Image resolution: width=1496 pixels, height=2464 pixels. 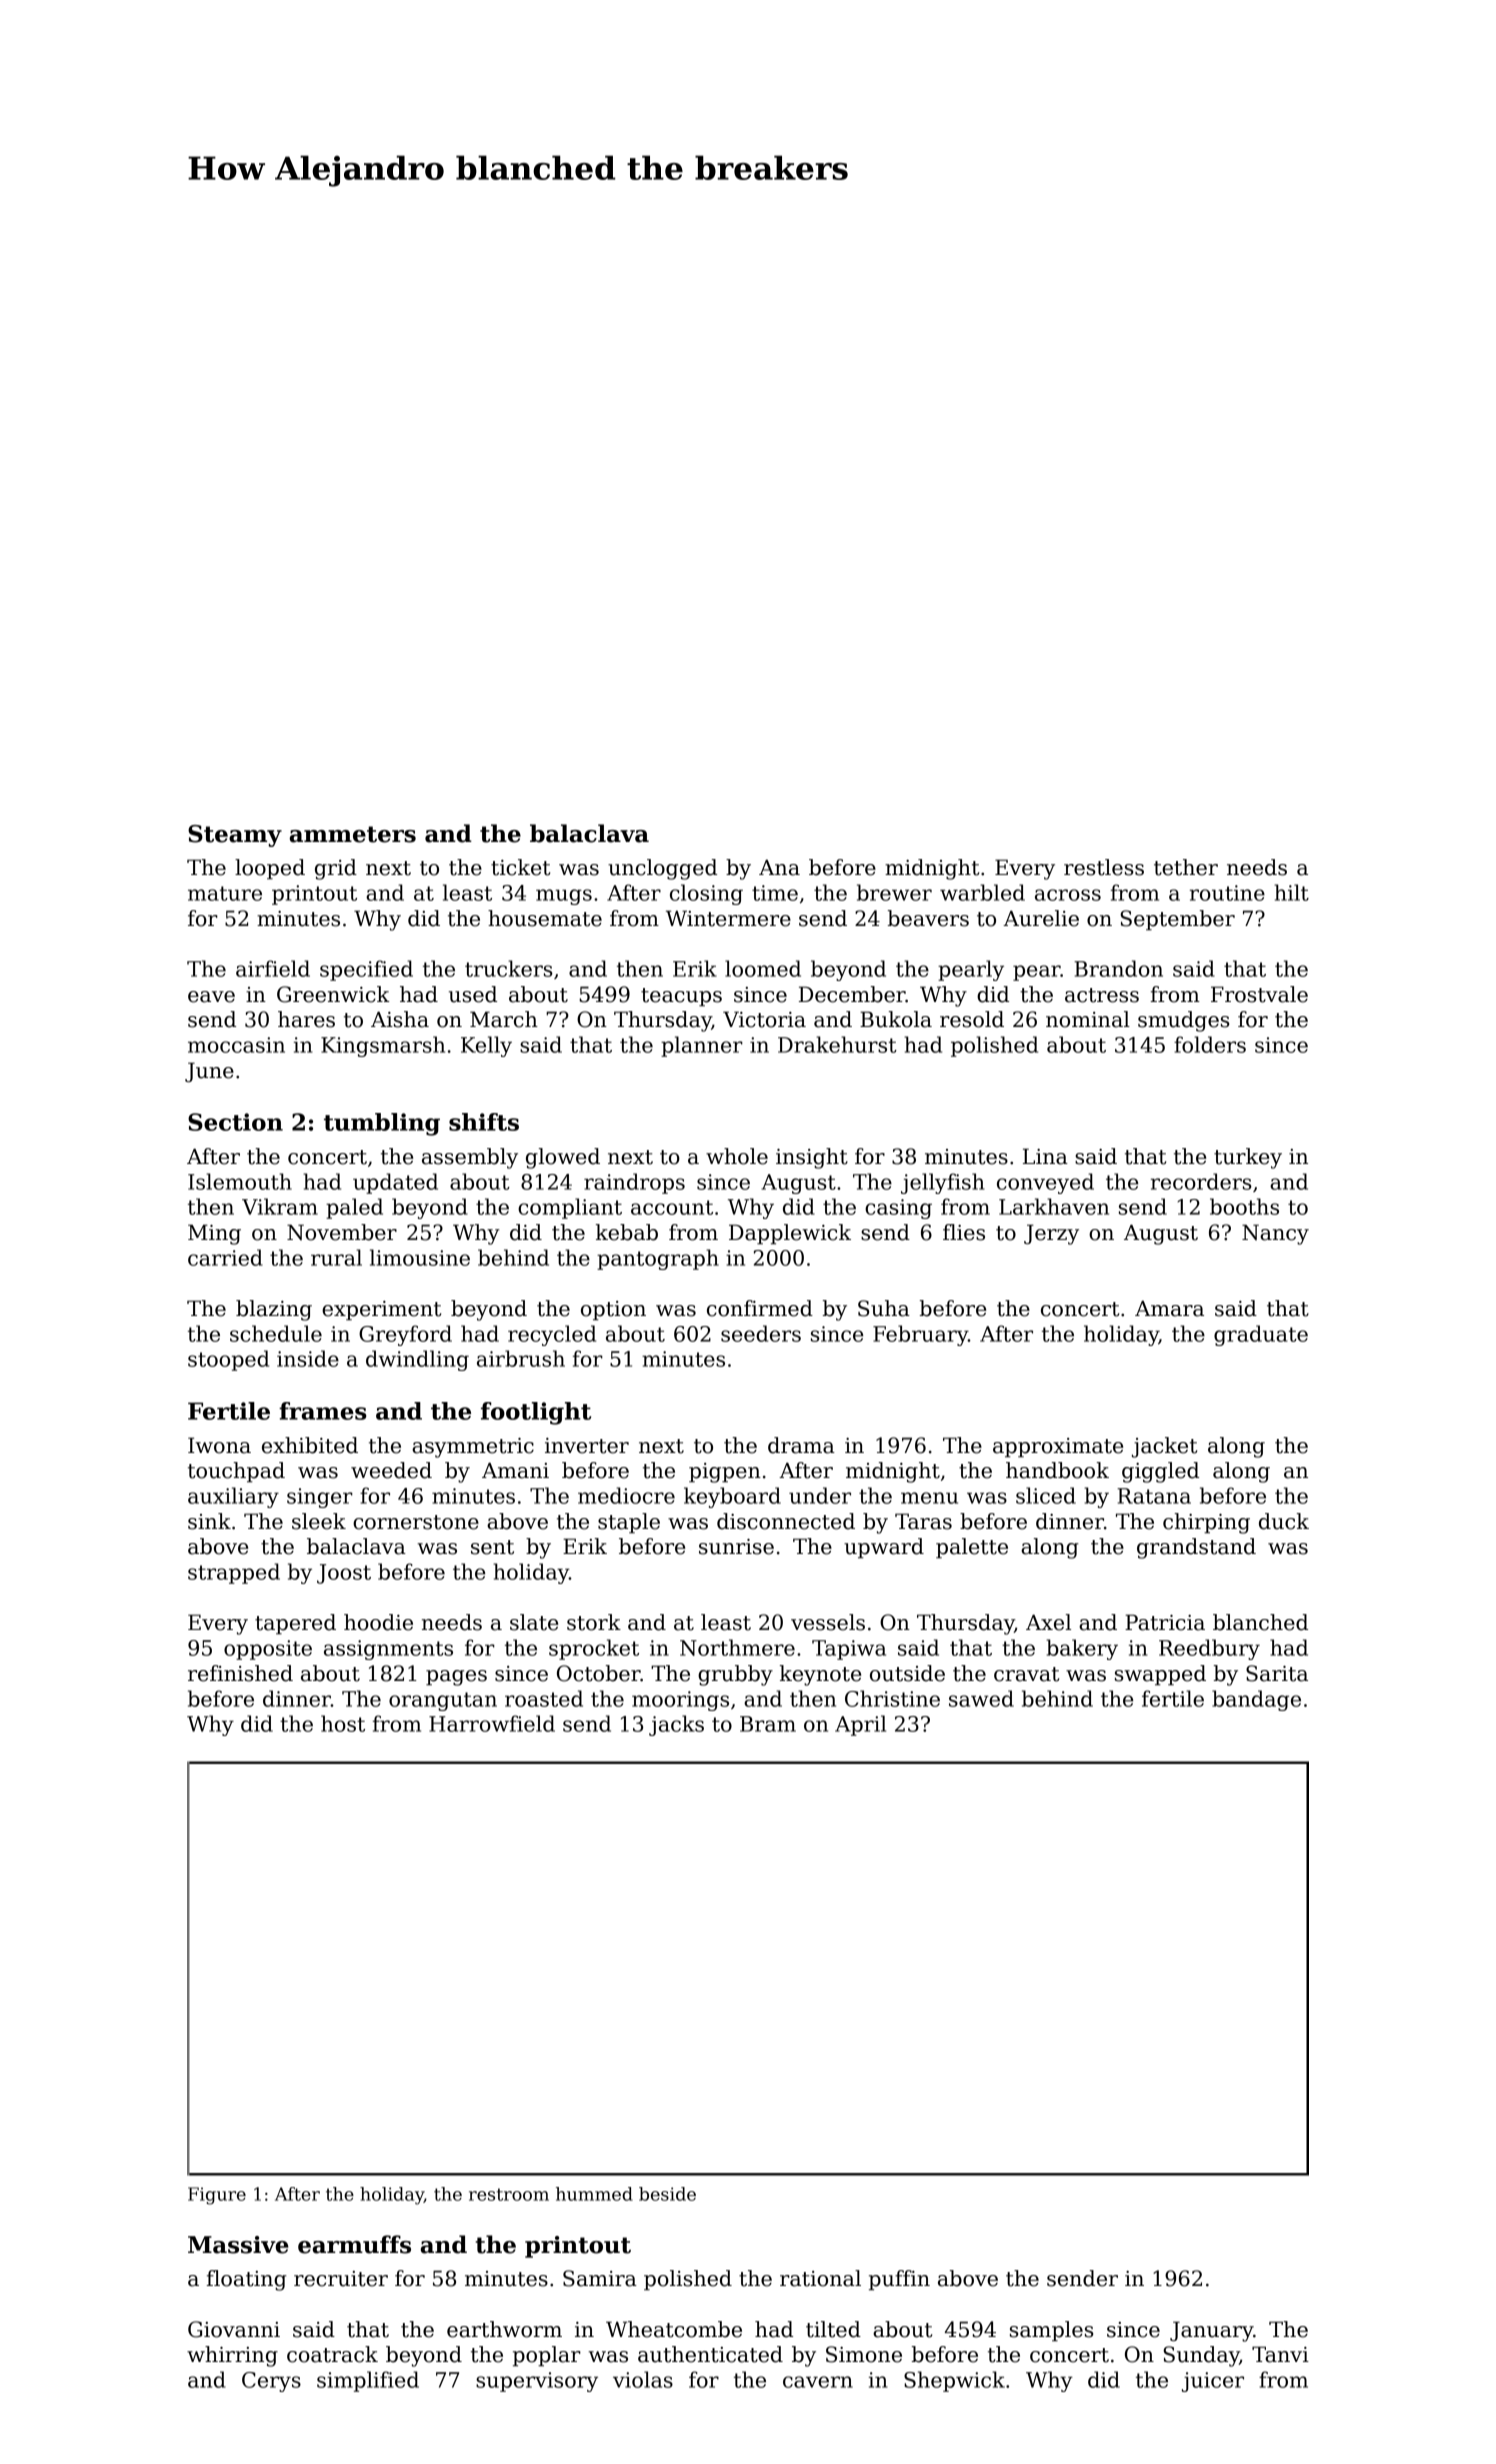 What do you see at coordinates (981, 1698) in the screenshot?
I see `sawed` at bounding box center [981, 1698].
